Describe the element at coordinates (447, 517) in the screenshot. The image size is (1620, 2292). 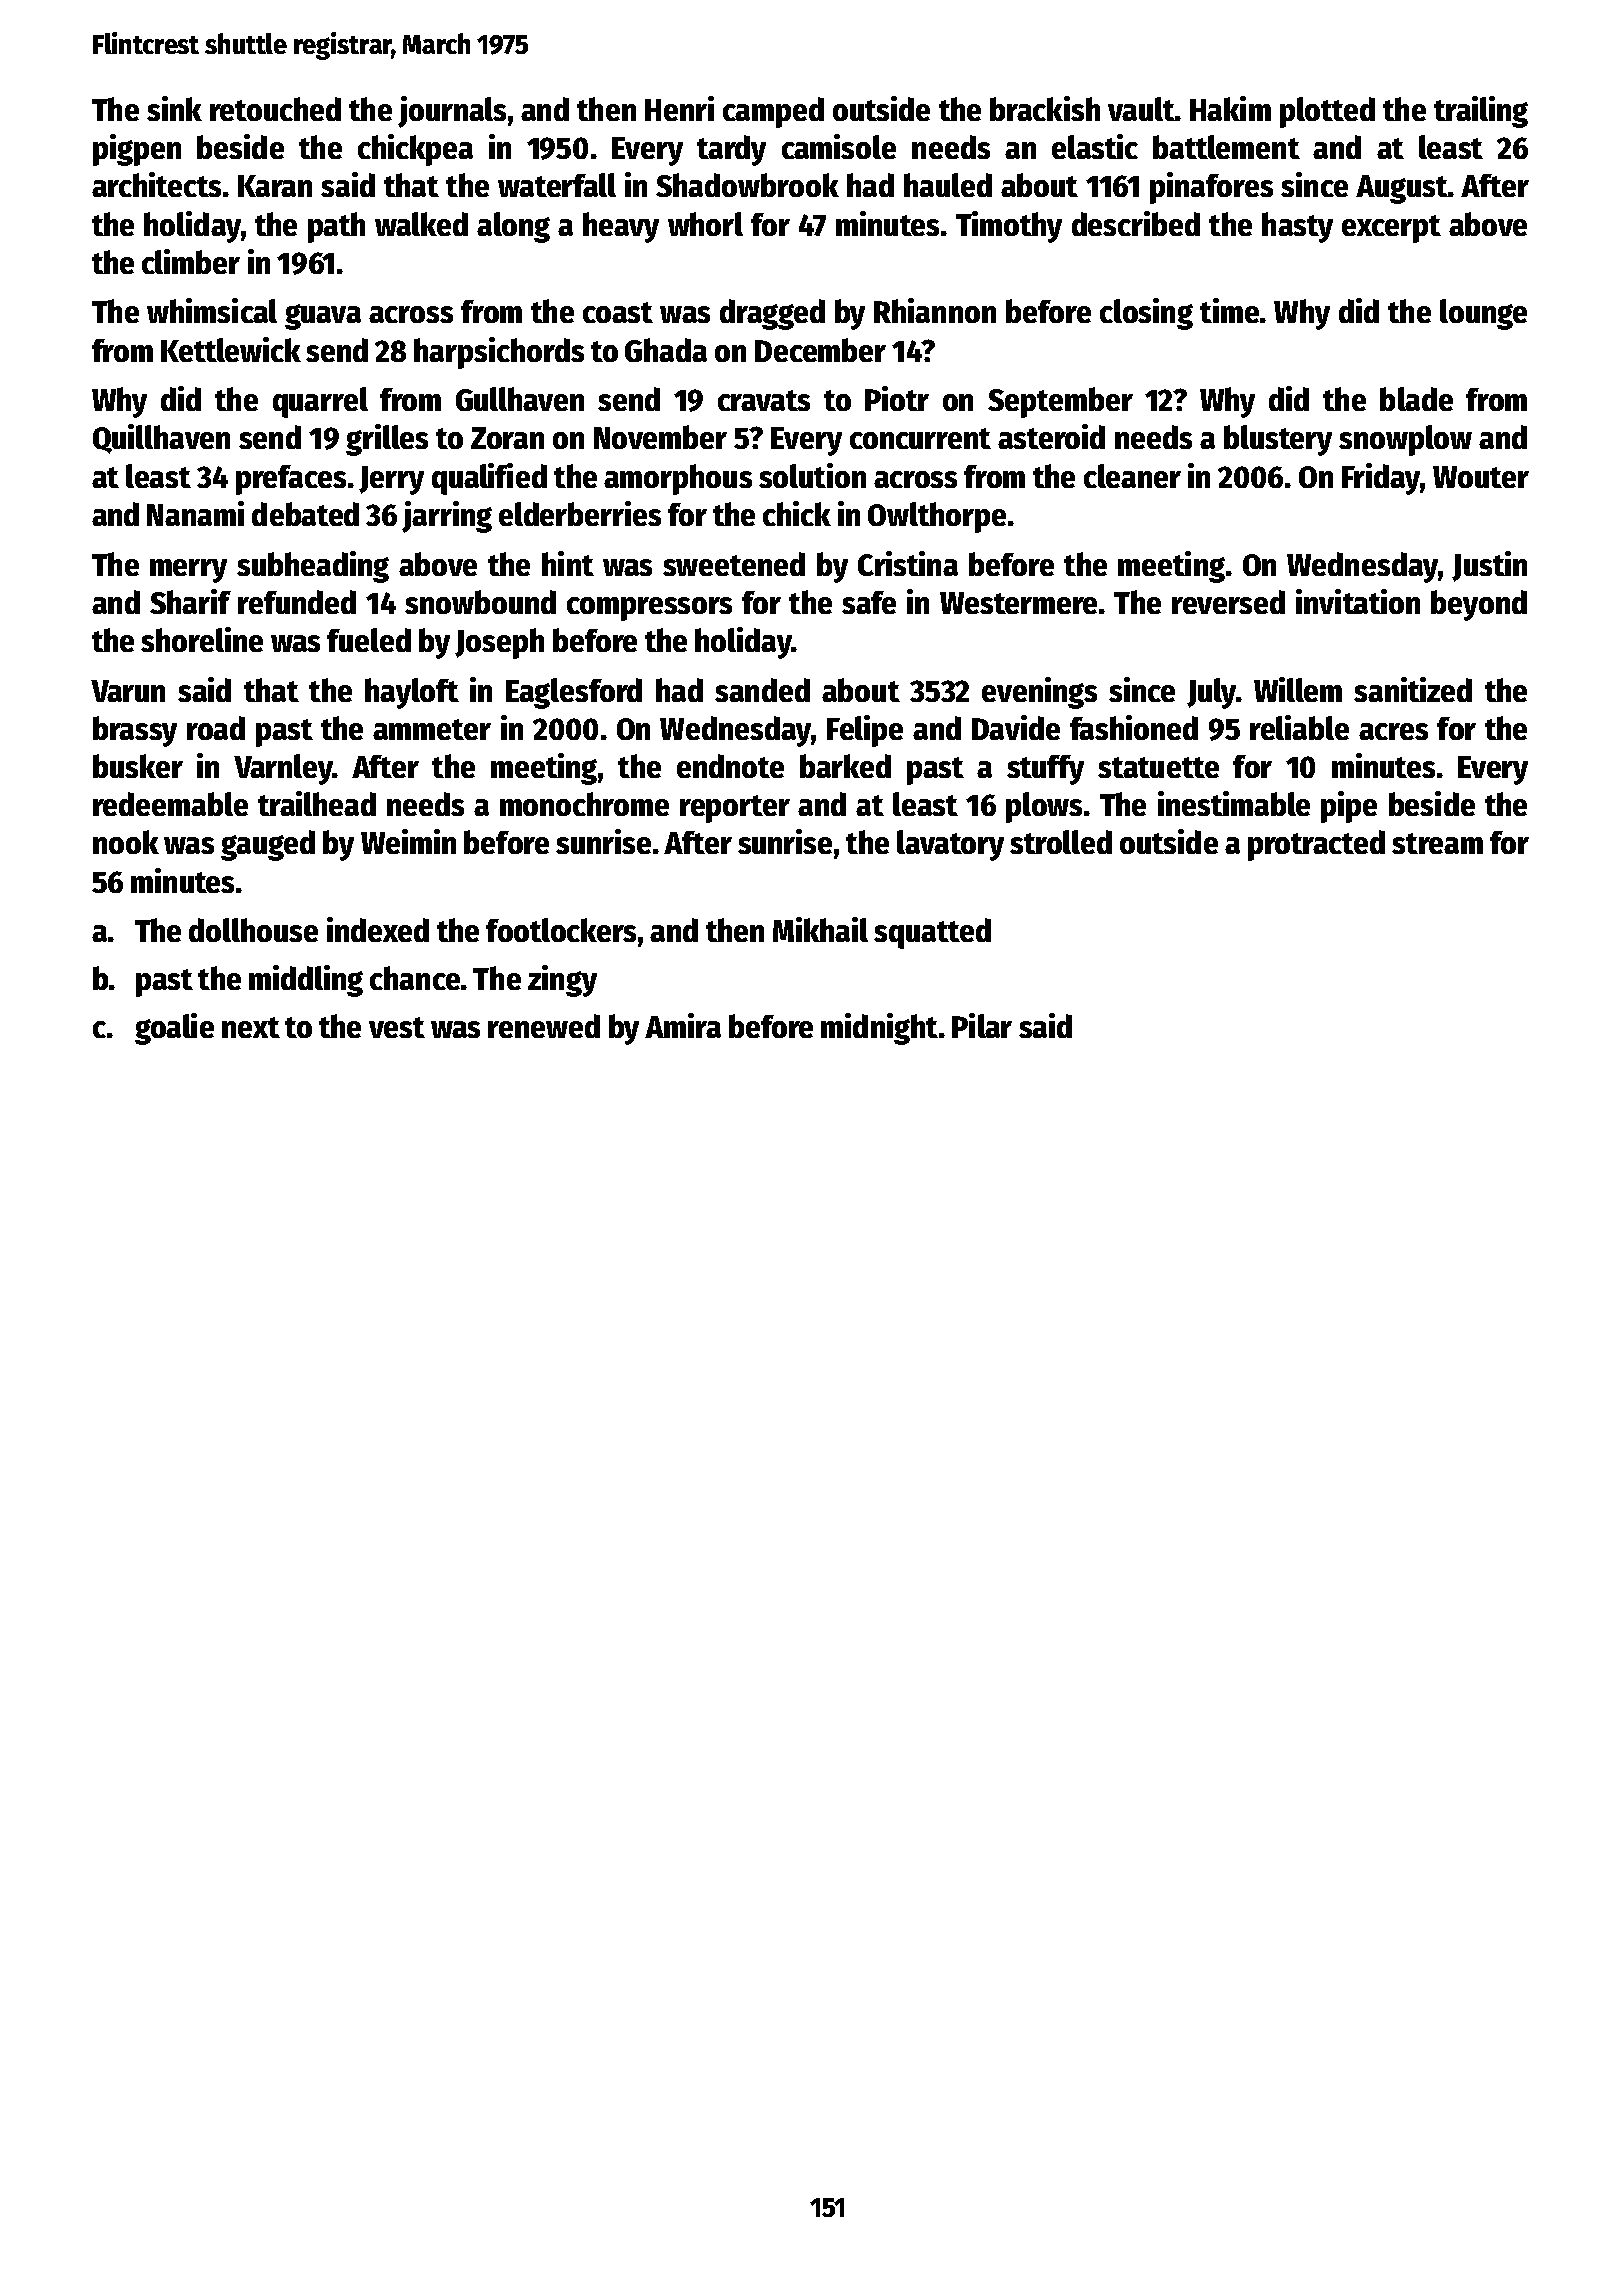
I see `jarring` at that location.
